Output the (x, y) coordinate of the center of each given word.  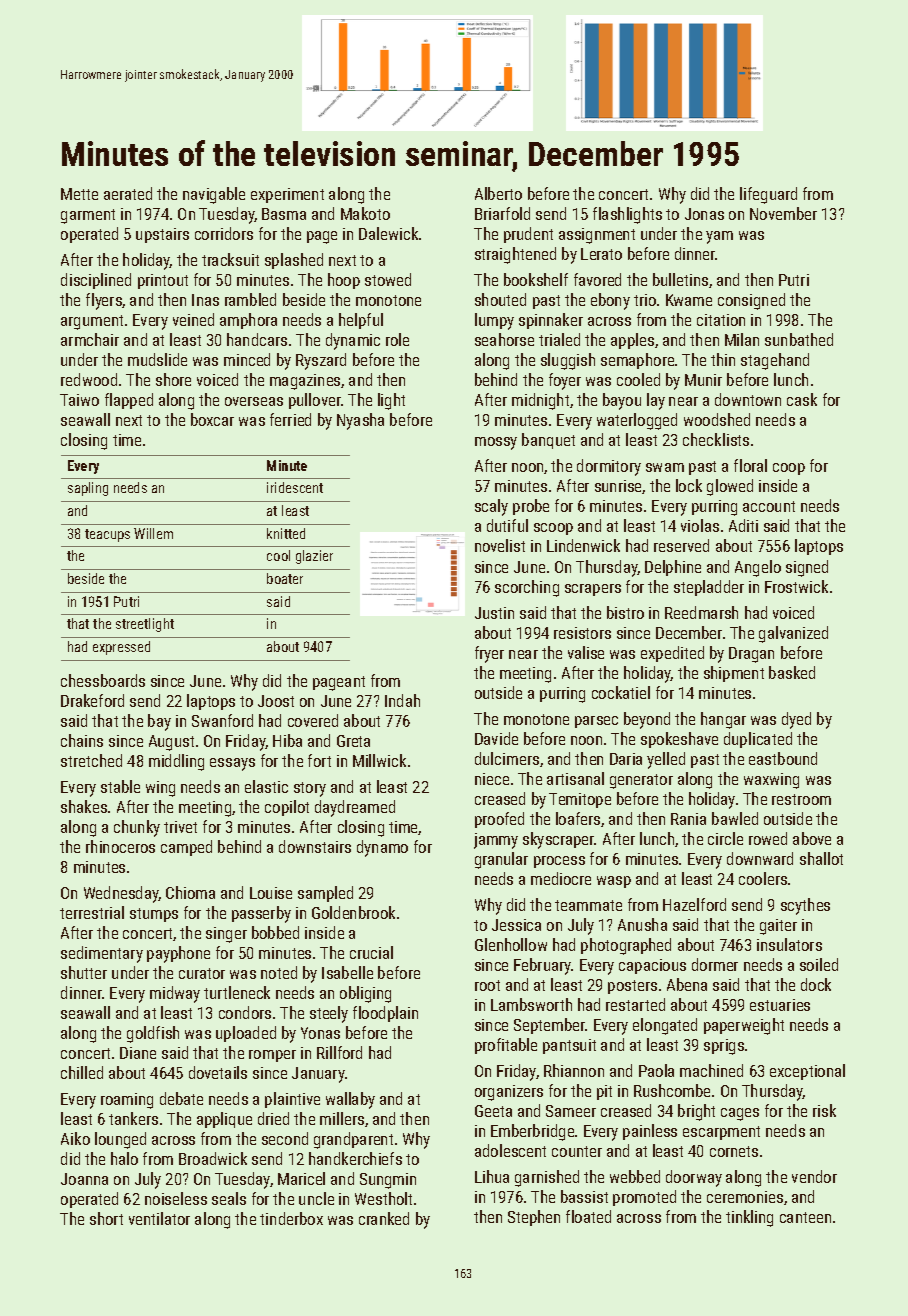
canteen (805, 1217)
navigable (214, 195)
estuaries (780, 1005)
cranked (384, 1218)
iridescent (295, 487)
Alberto (498, 193)
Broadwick (213, 1158)
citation (721, 320)
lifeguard (768, 195)
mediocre (561, 878)
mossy (496, 443)
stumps (154, 915)
